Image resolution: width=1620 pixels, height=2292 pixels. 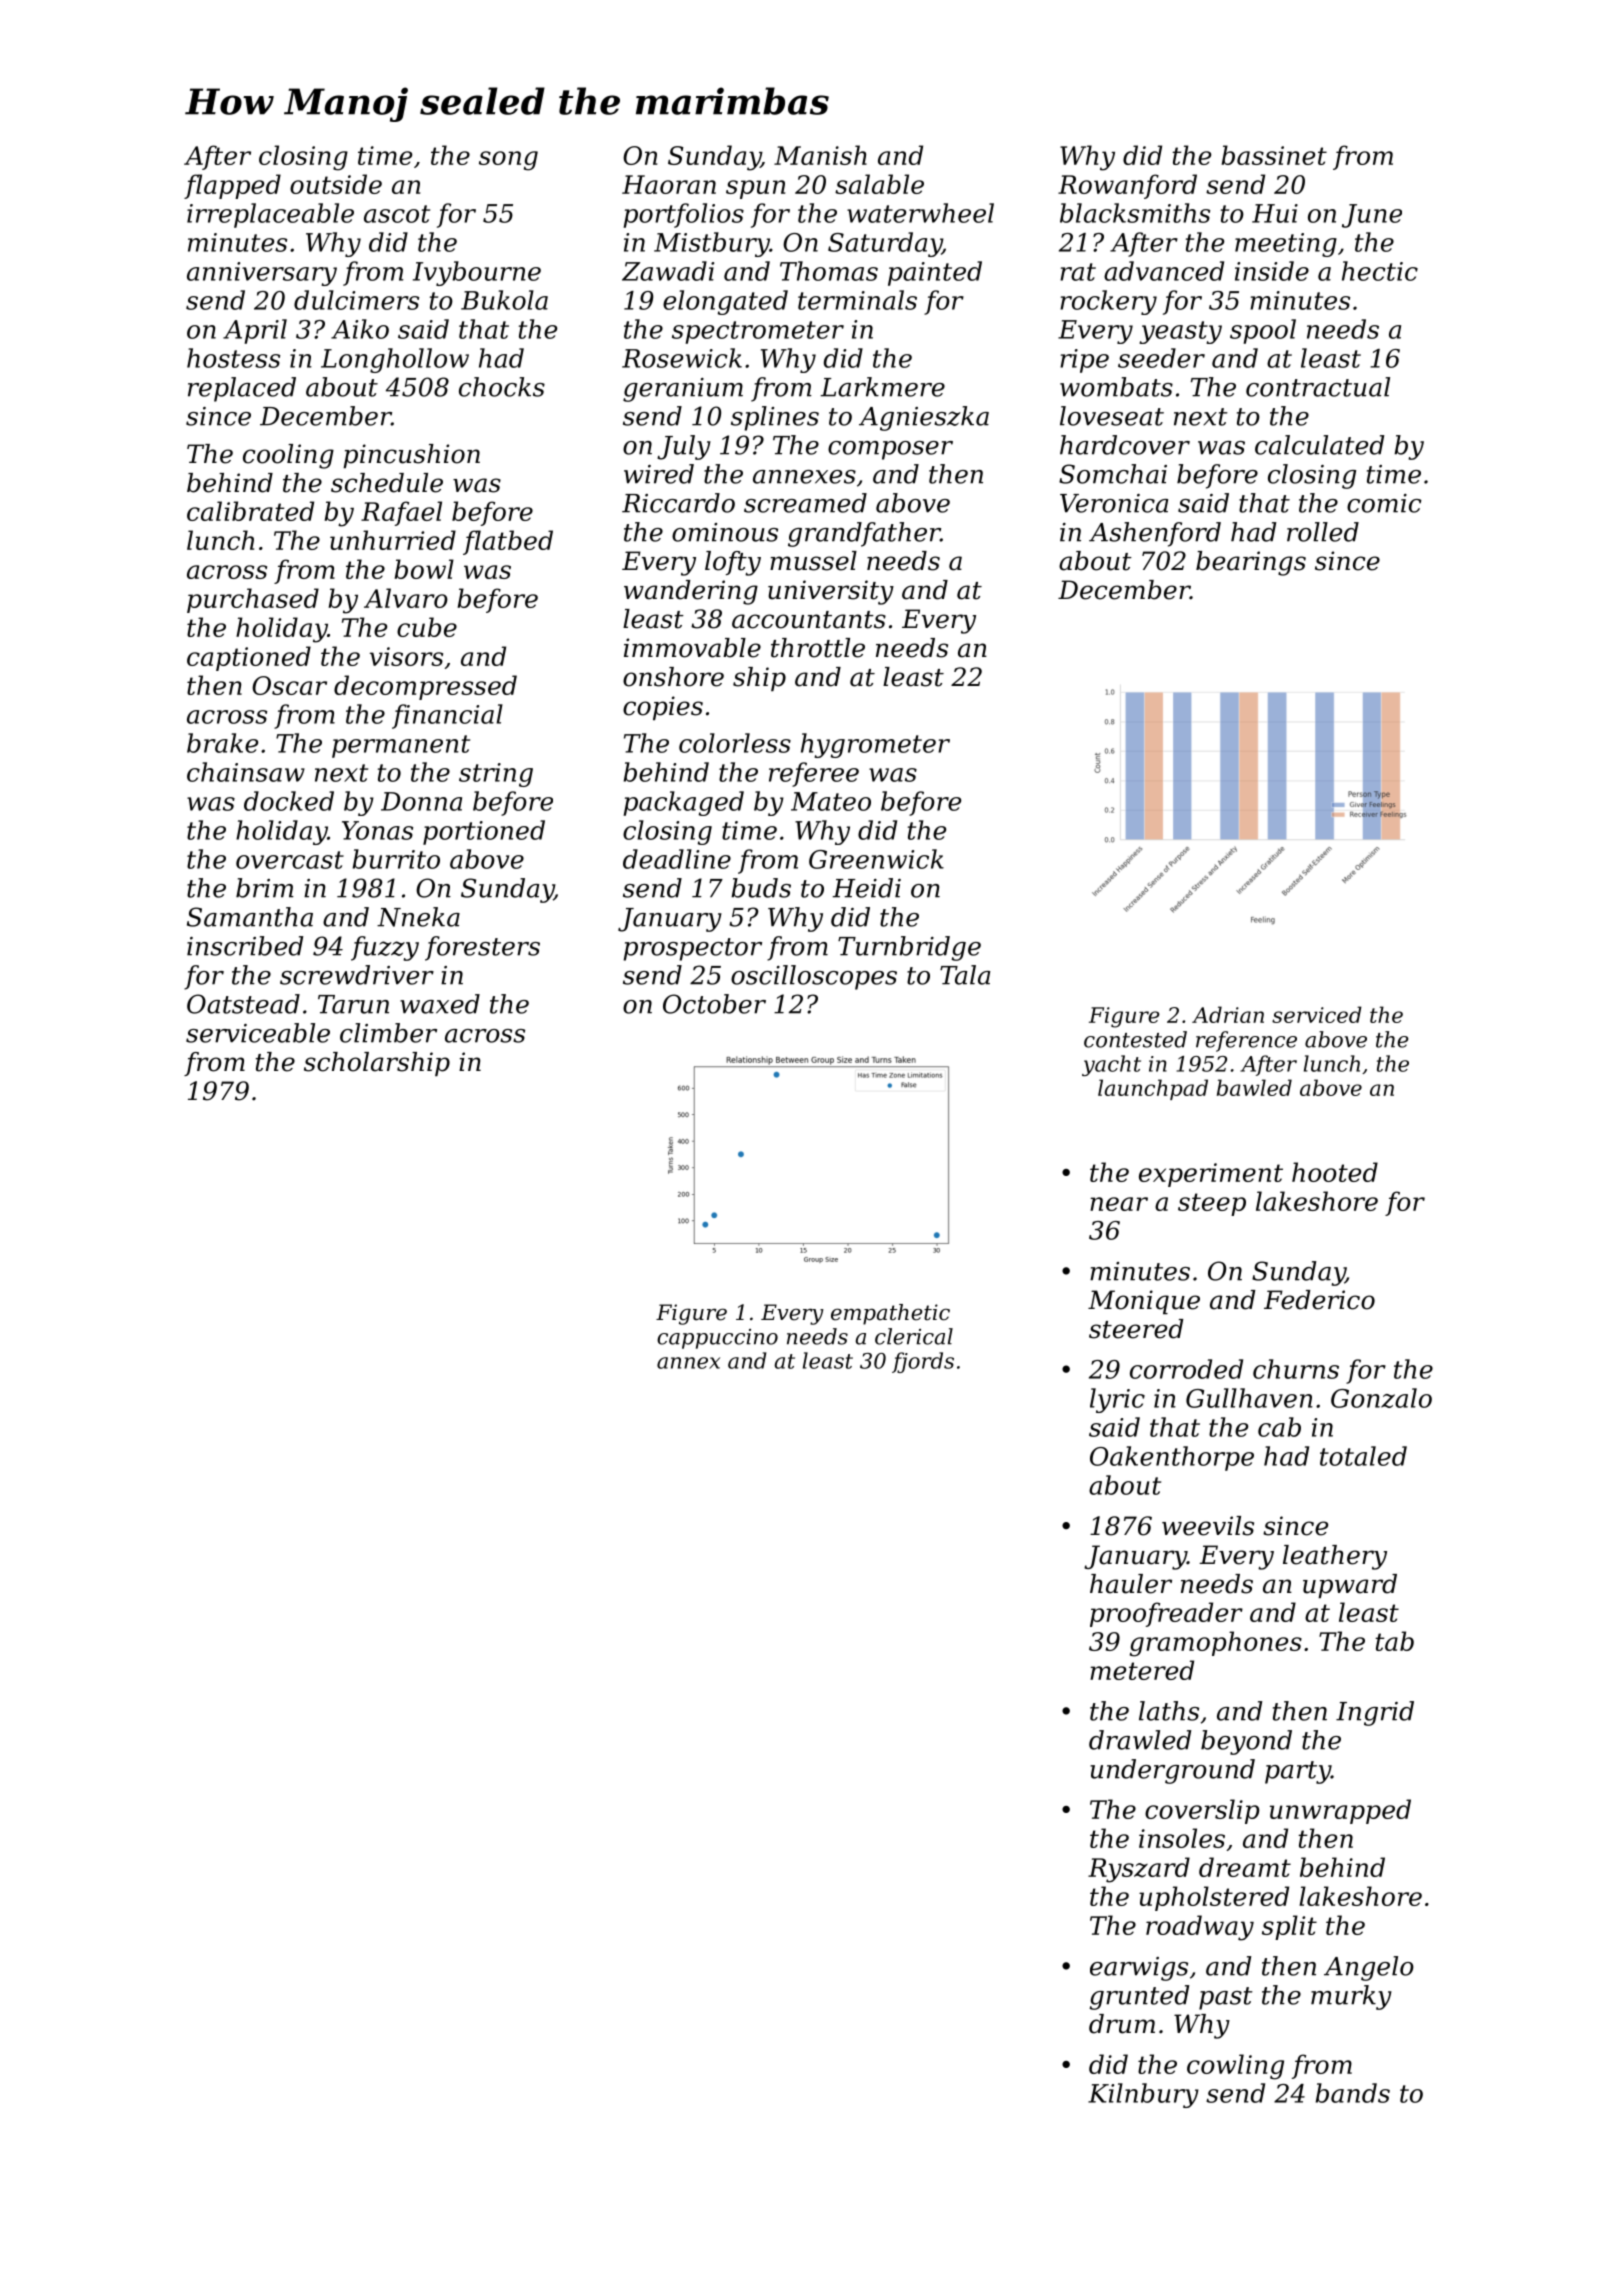 I want to click on cappuccino, so click(x=717, y=1339).
